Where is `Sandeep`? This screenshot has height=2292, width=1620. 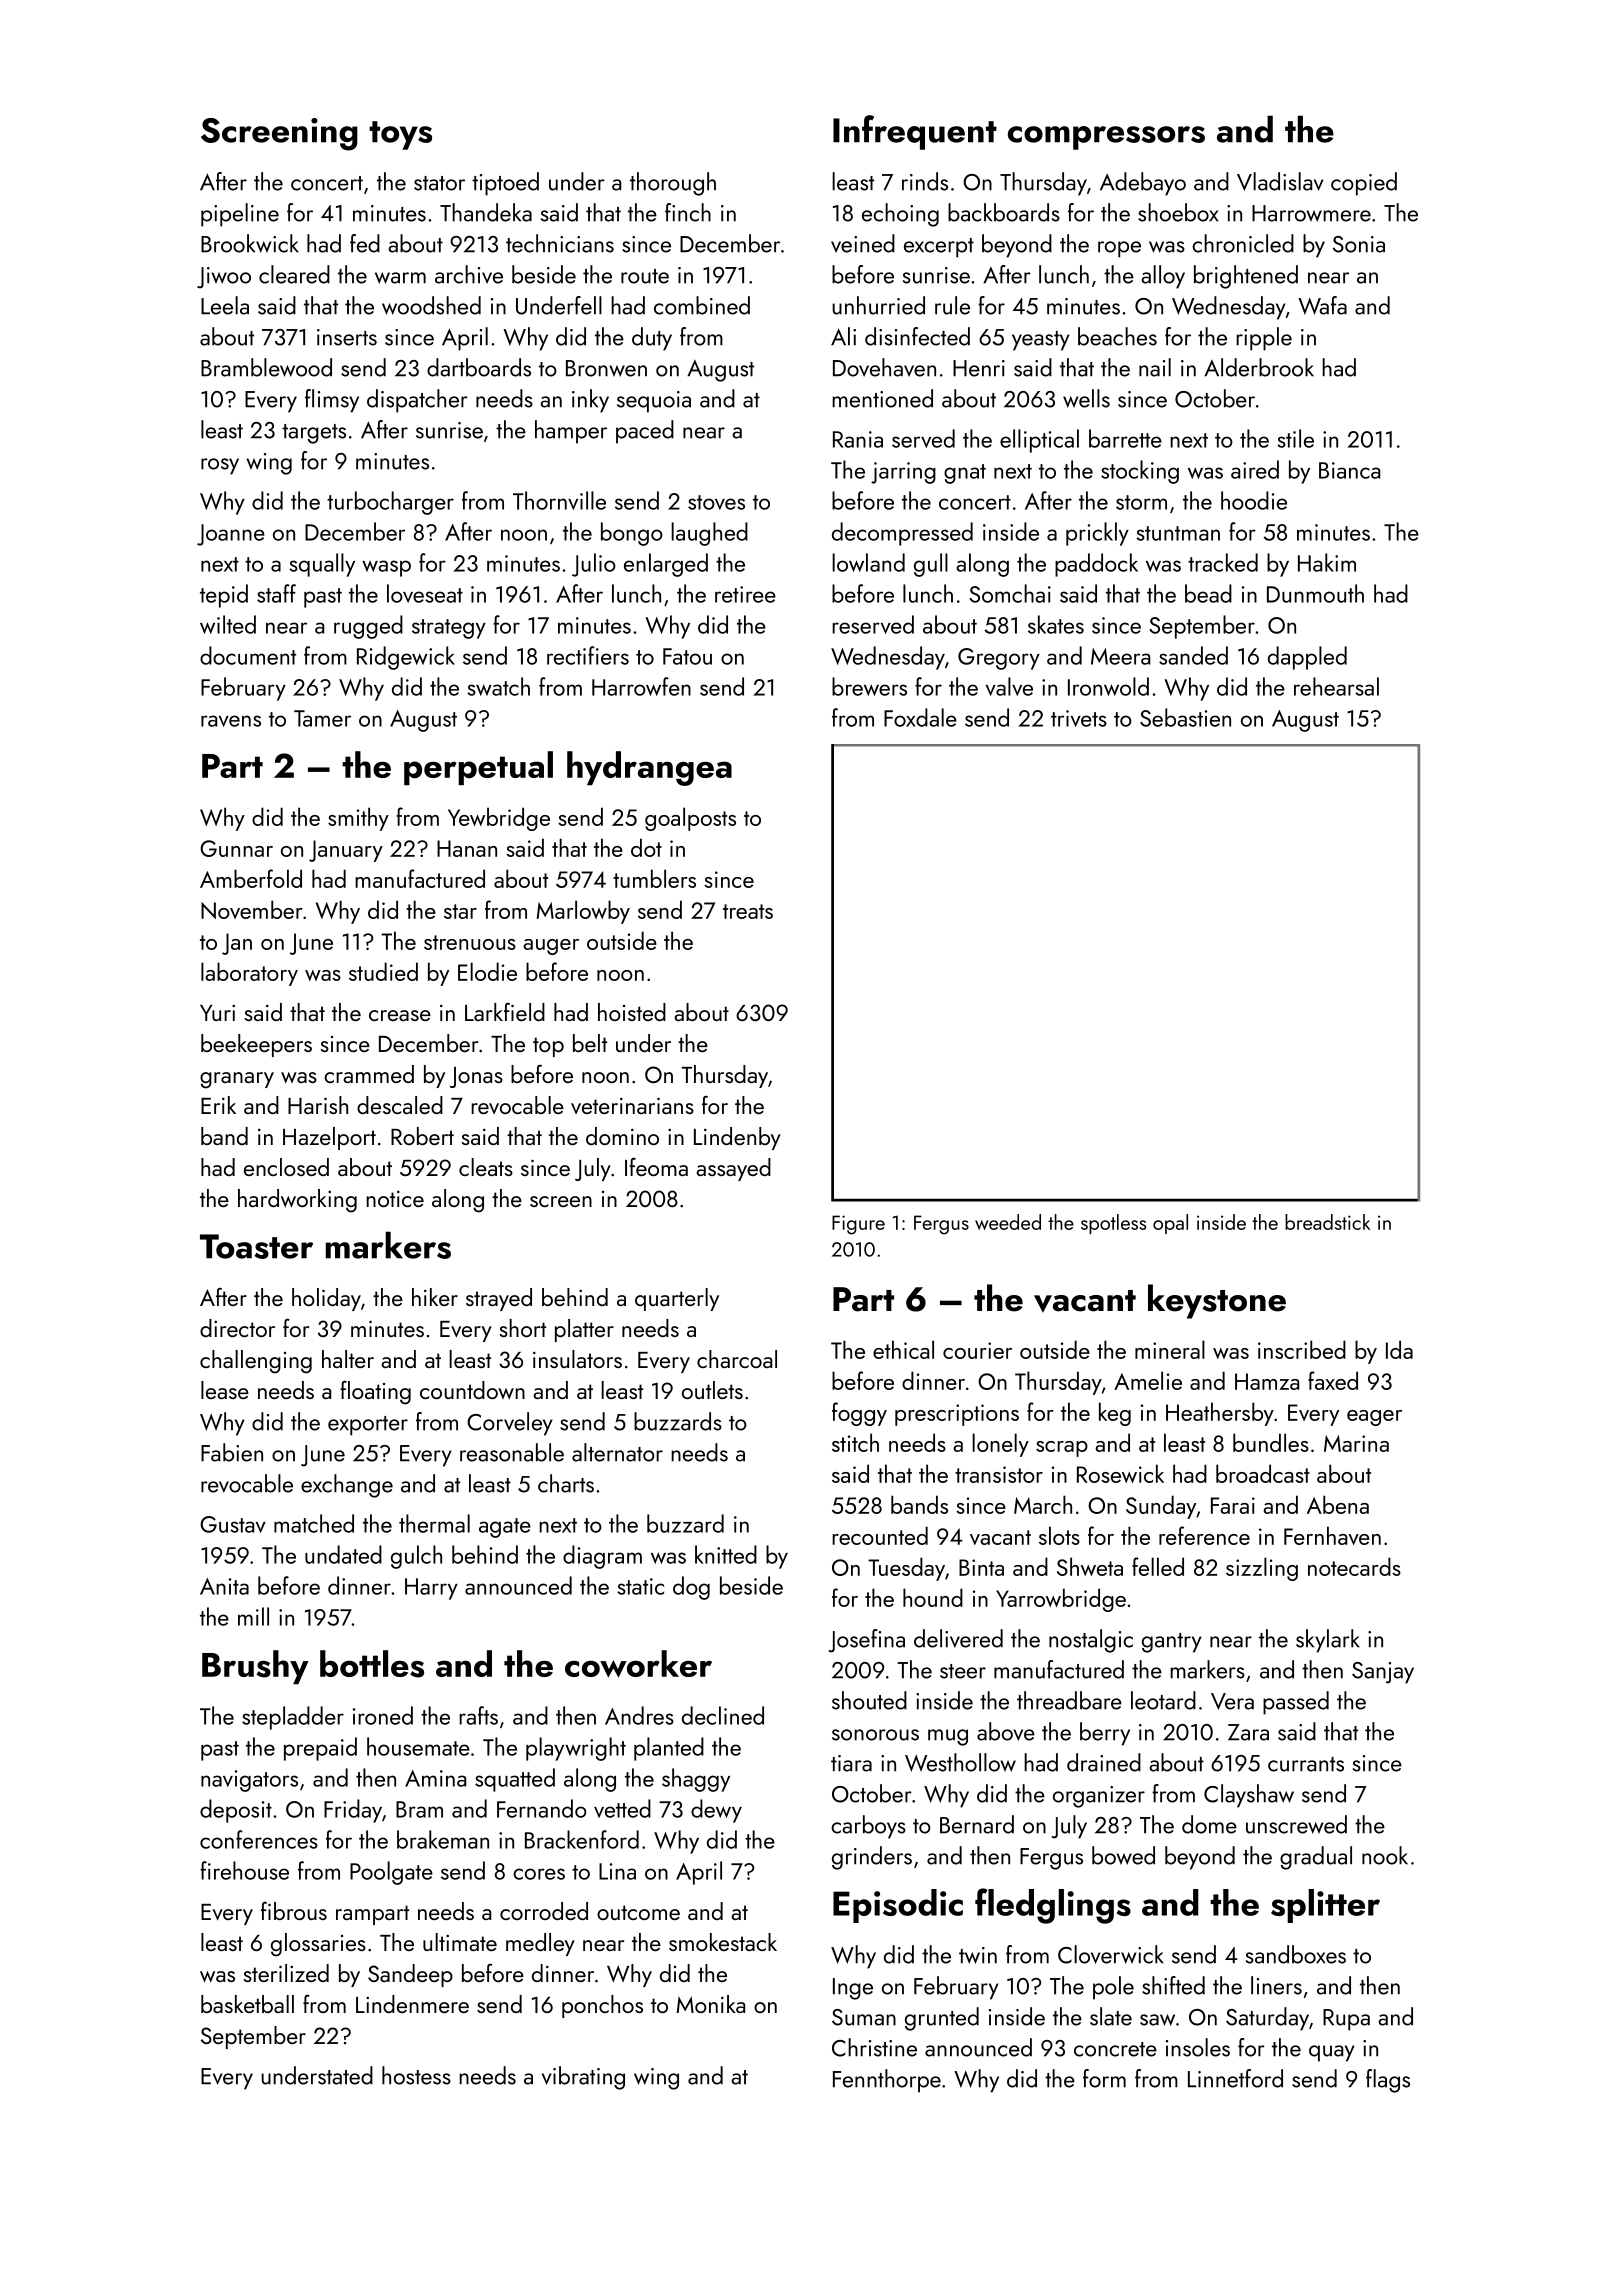
Sandeep is located at coordinates (410, 1975).
